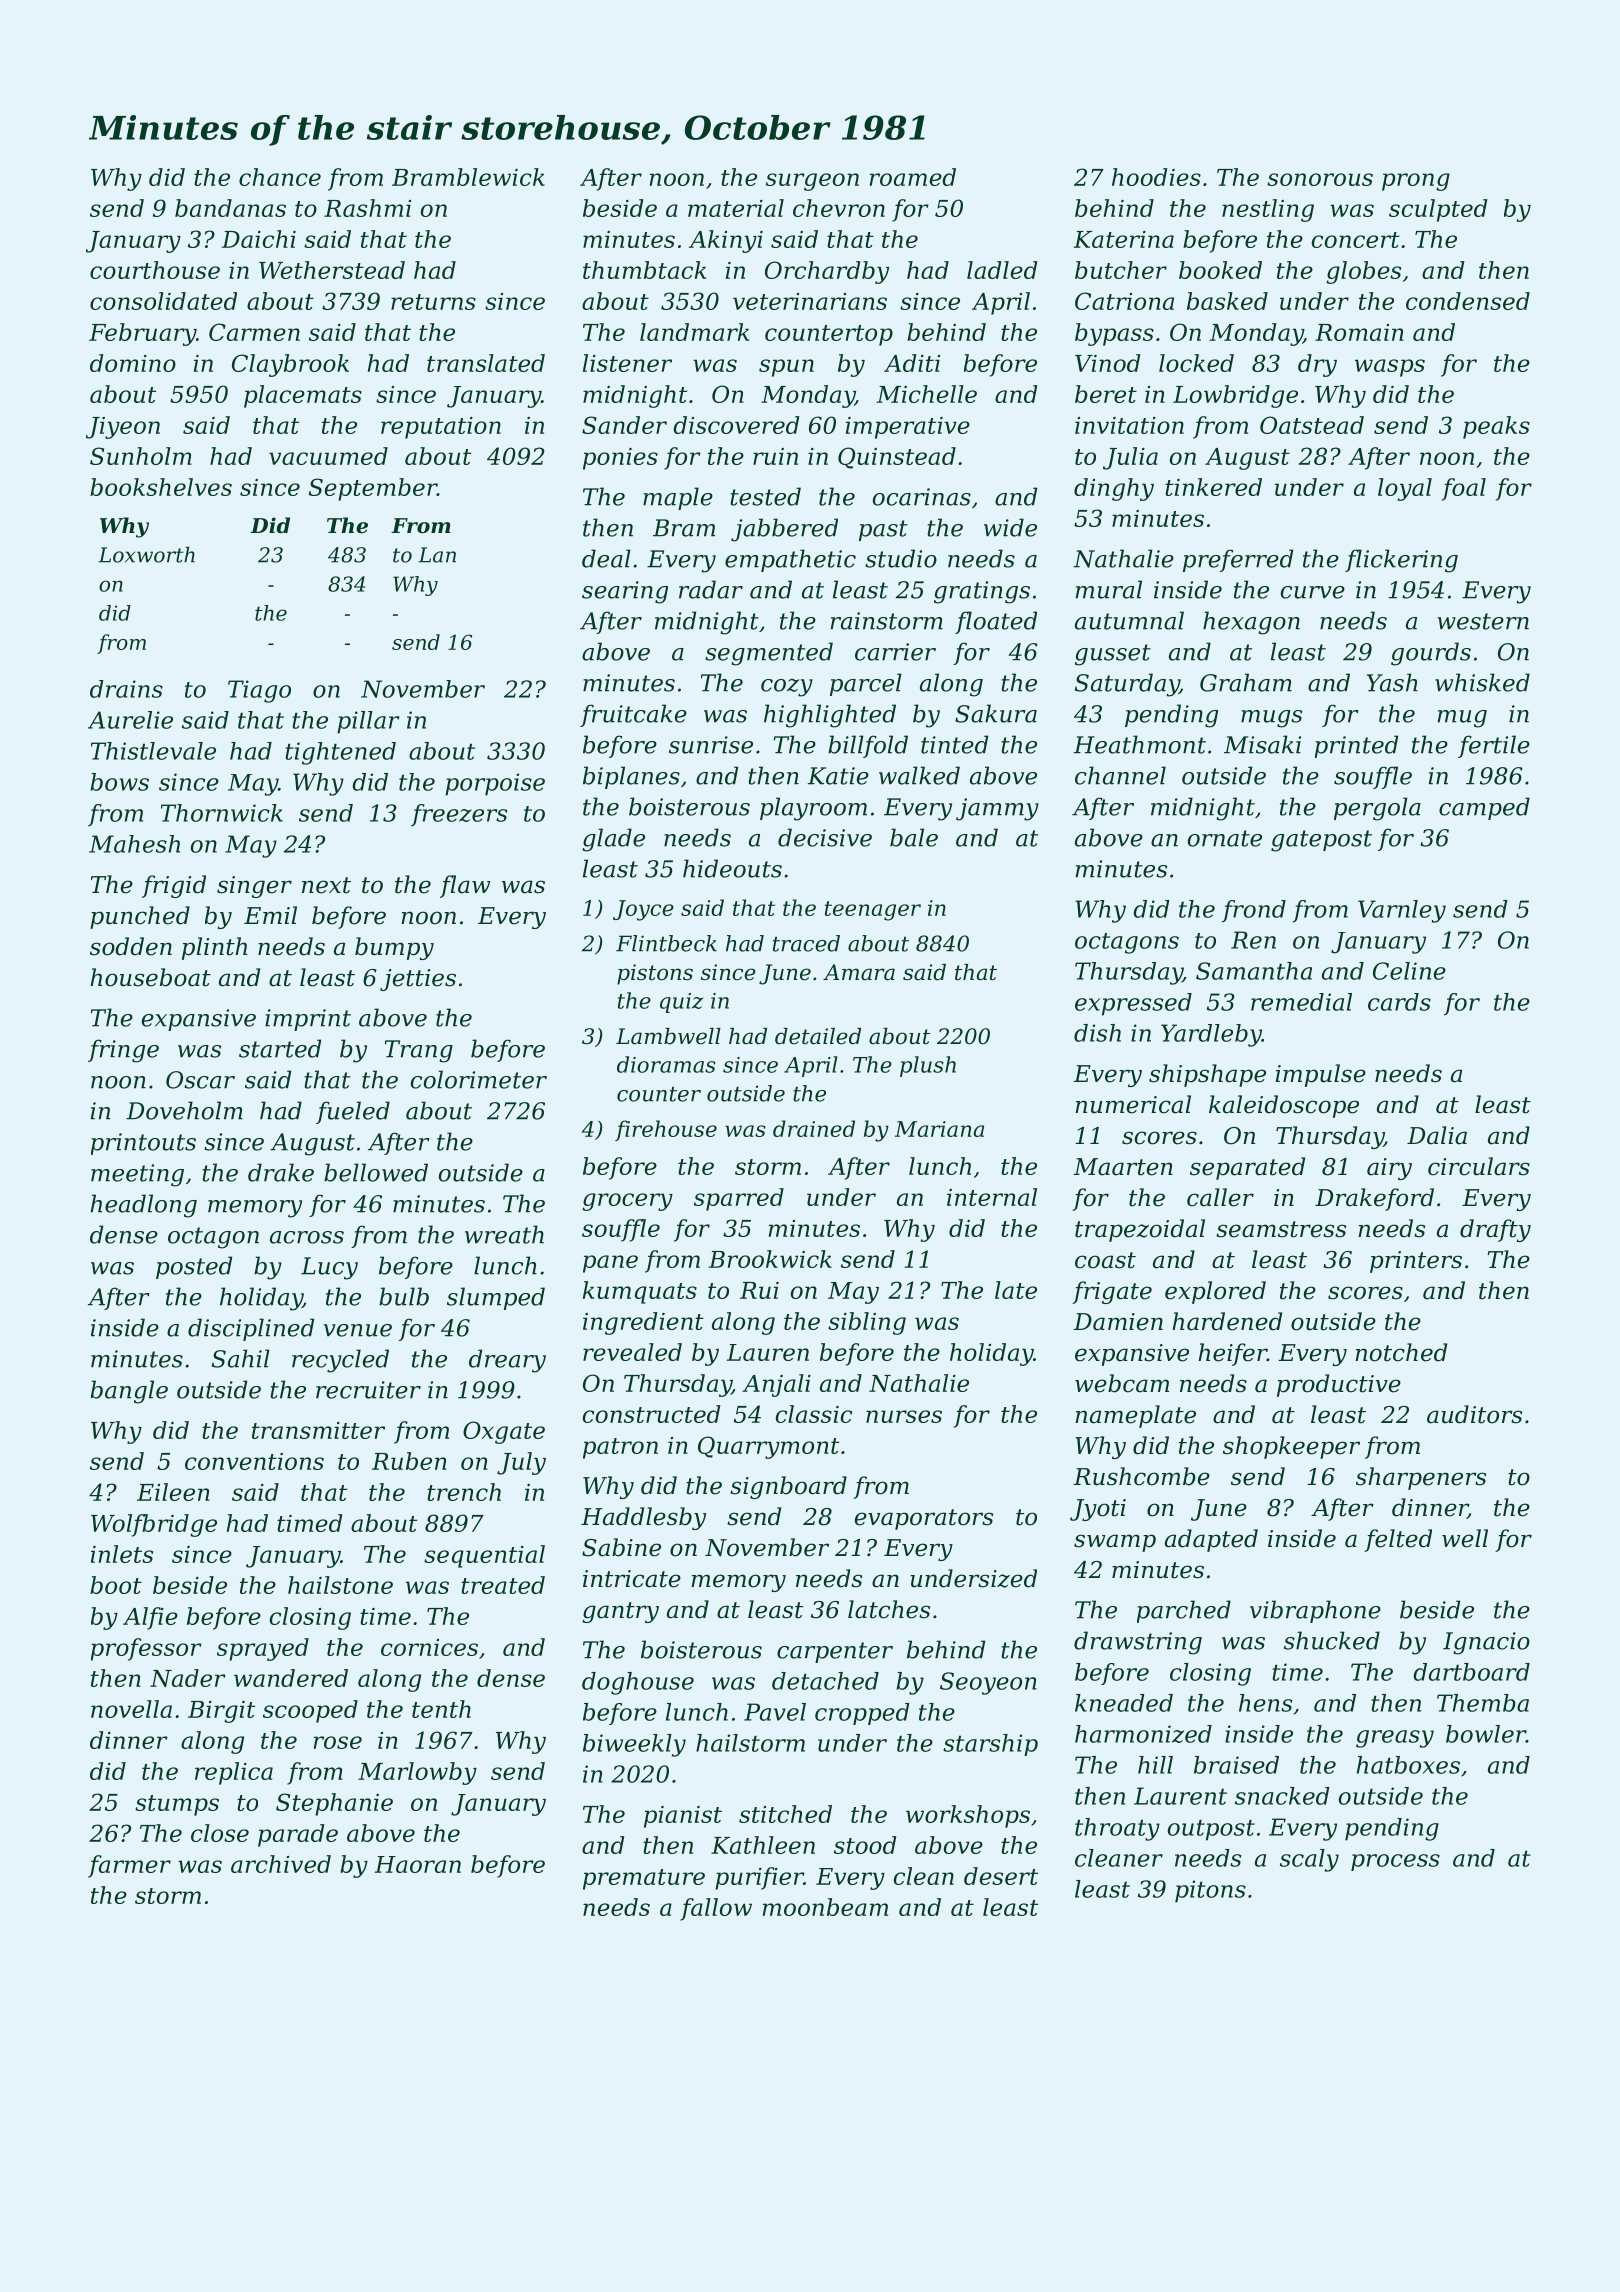  What do you see at coordinates (1416, 182) in the screenshot?
I see `prong` at bounding box center [1416, 182].
